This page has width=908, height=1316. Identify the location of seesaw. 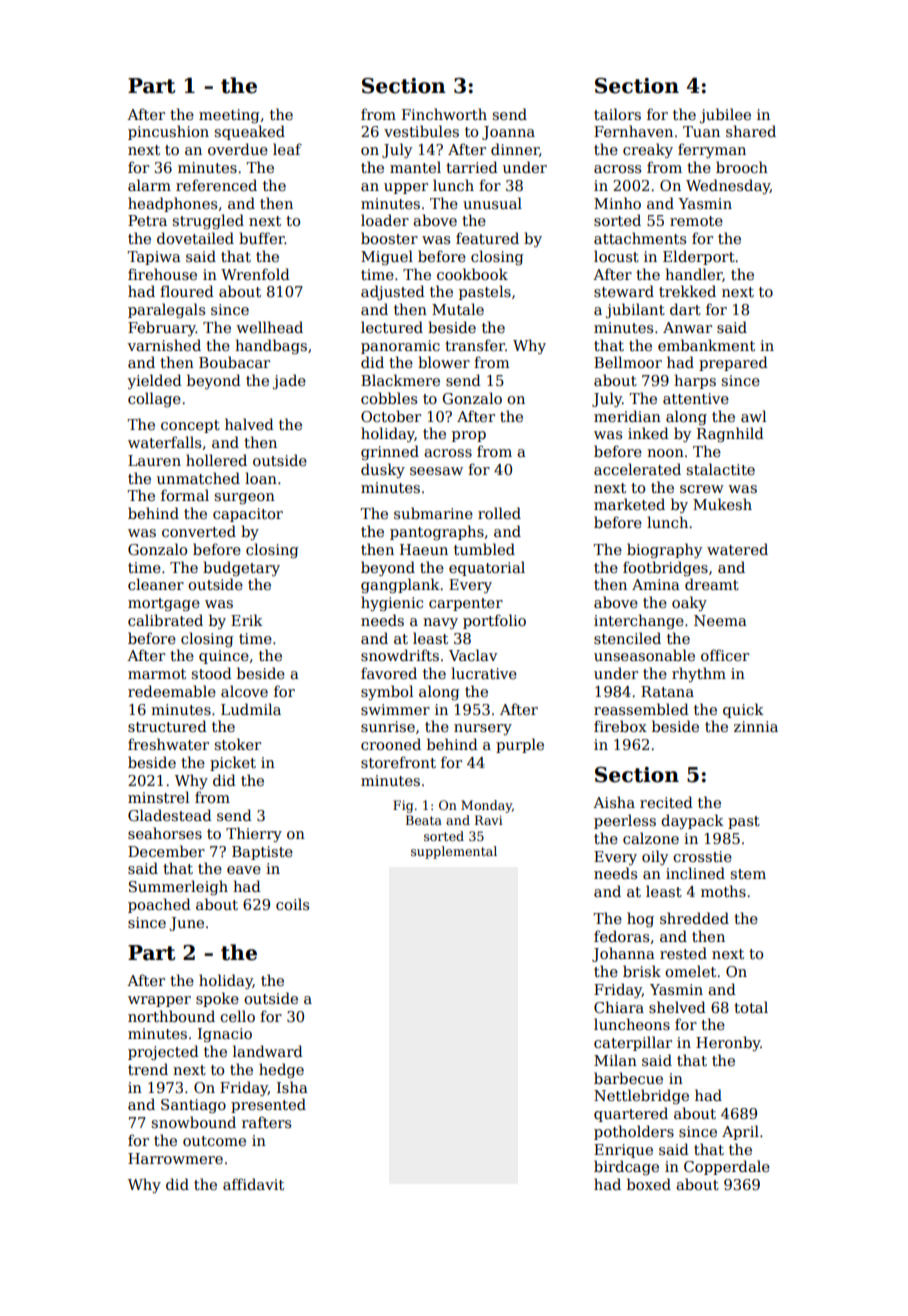
(436, 471).
